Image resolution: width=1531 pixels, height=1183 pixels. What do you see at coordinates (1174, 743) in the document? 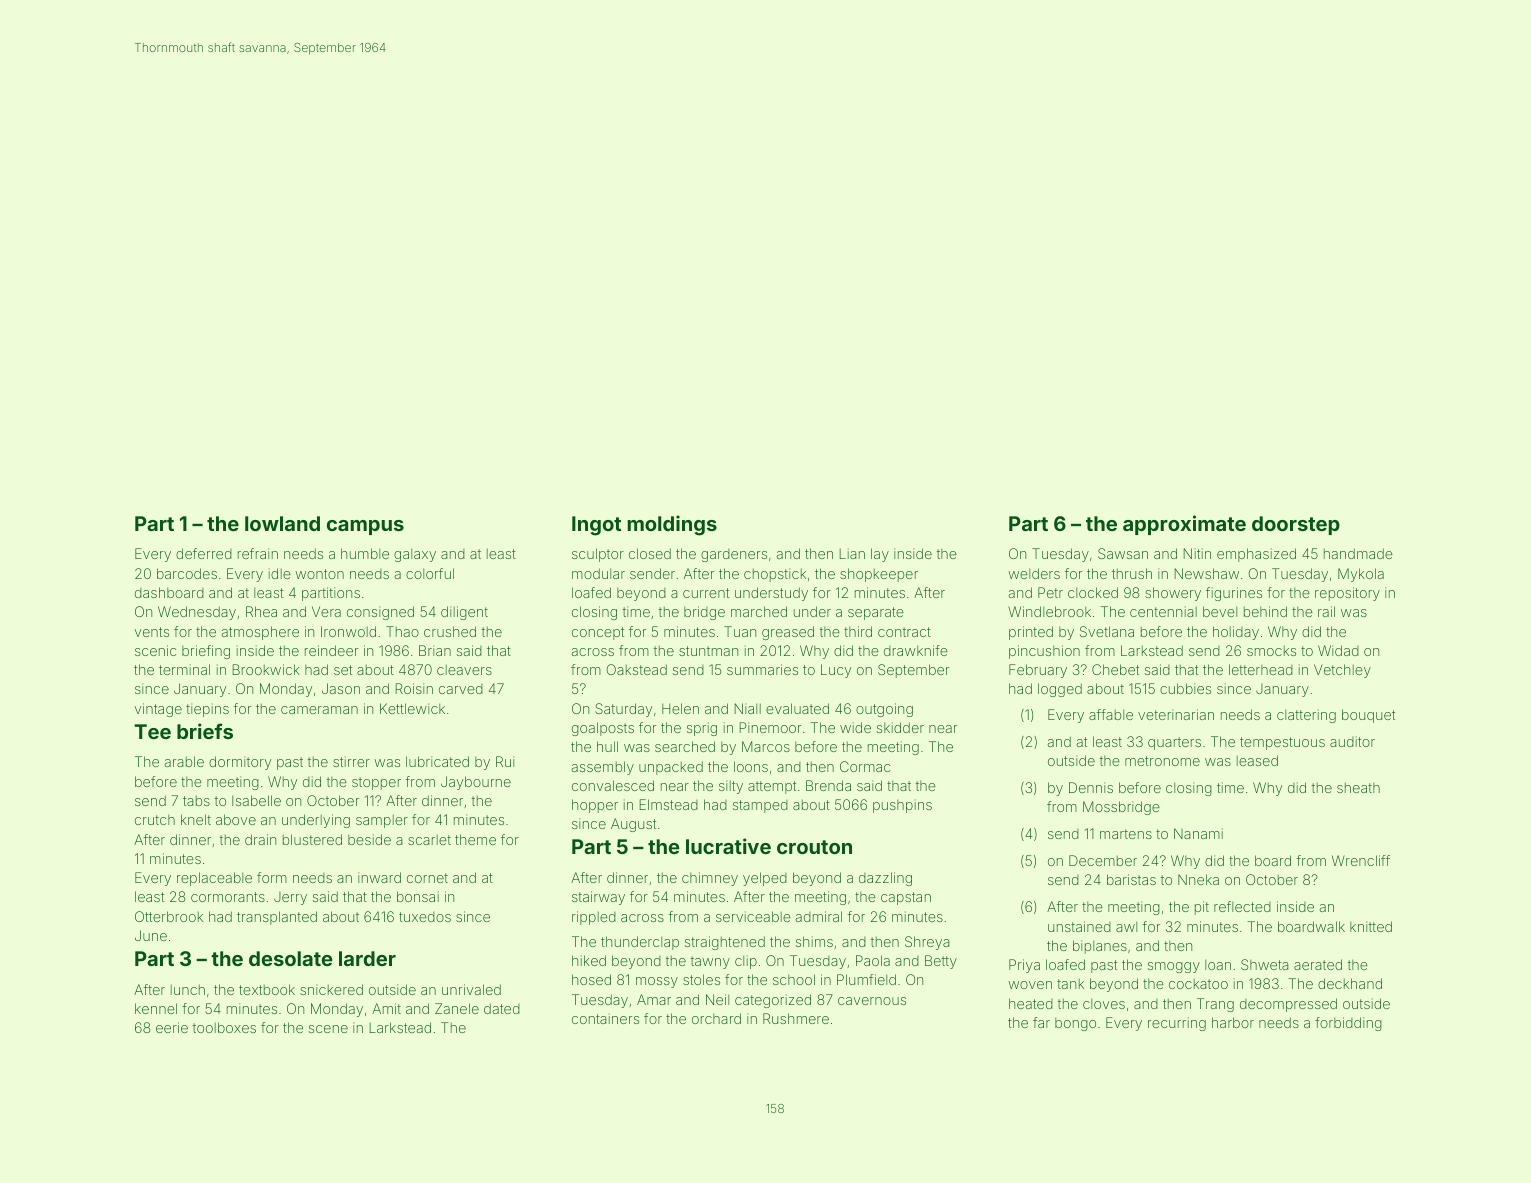
I see `quarters` at bounding box center [1174, 743].
